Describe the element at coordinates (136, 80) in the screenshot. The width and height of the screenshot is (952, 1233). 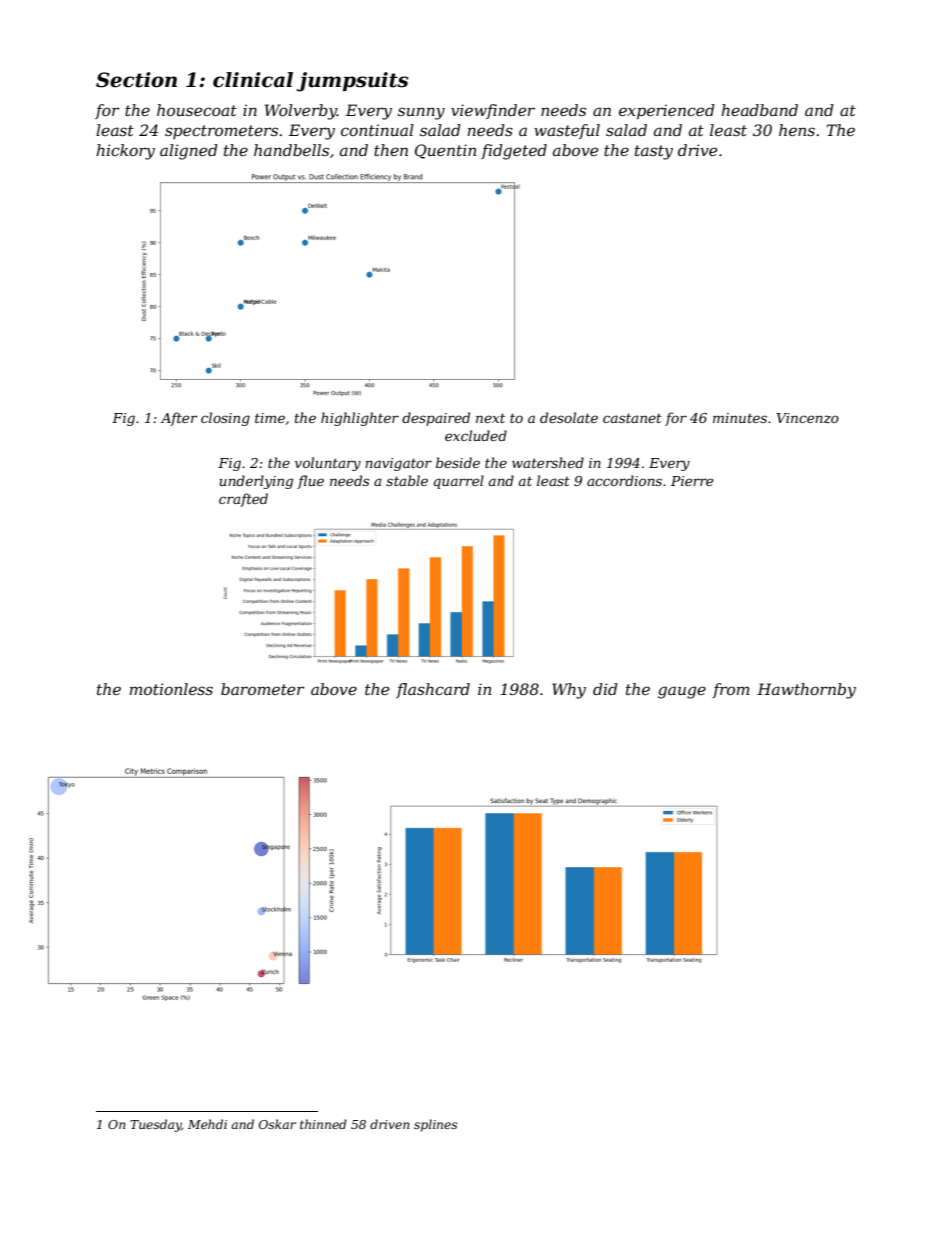
I see `Section` at that location.
